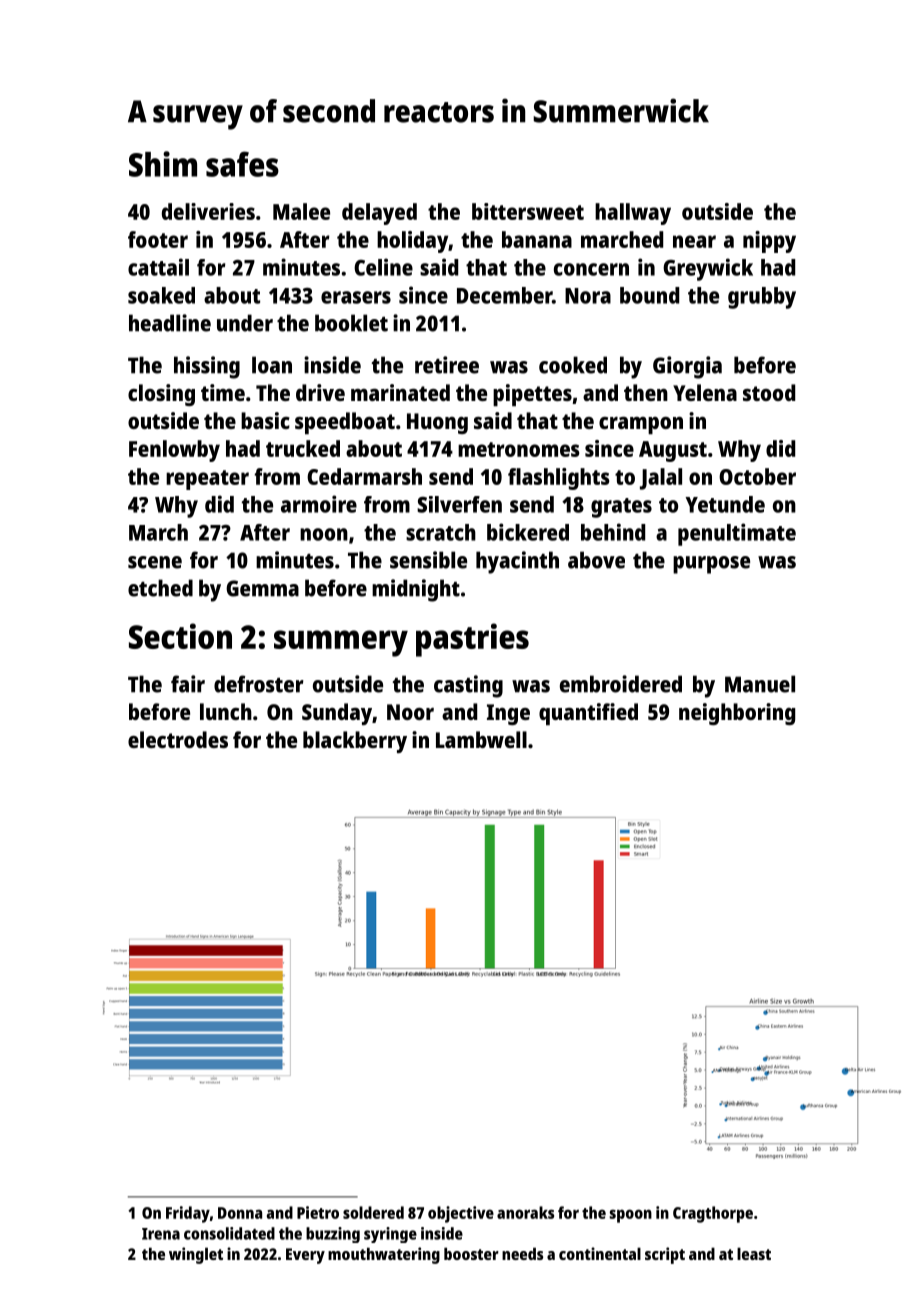  I want to click on Every, so click(305, 1256).
